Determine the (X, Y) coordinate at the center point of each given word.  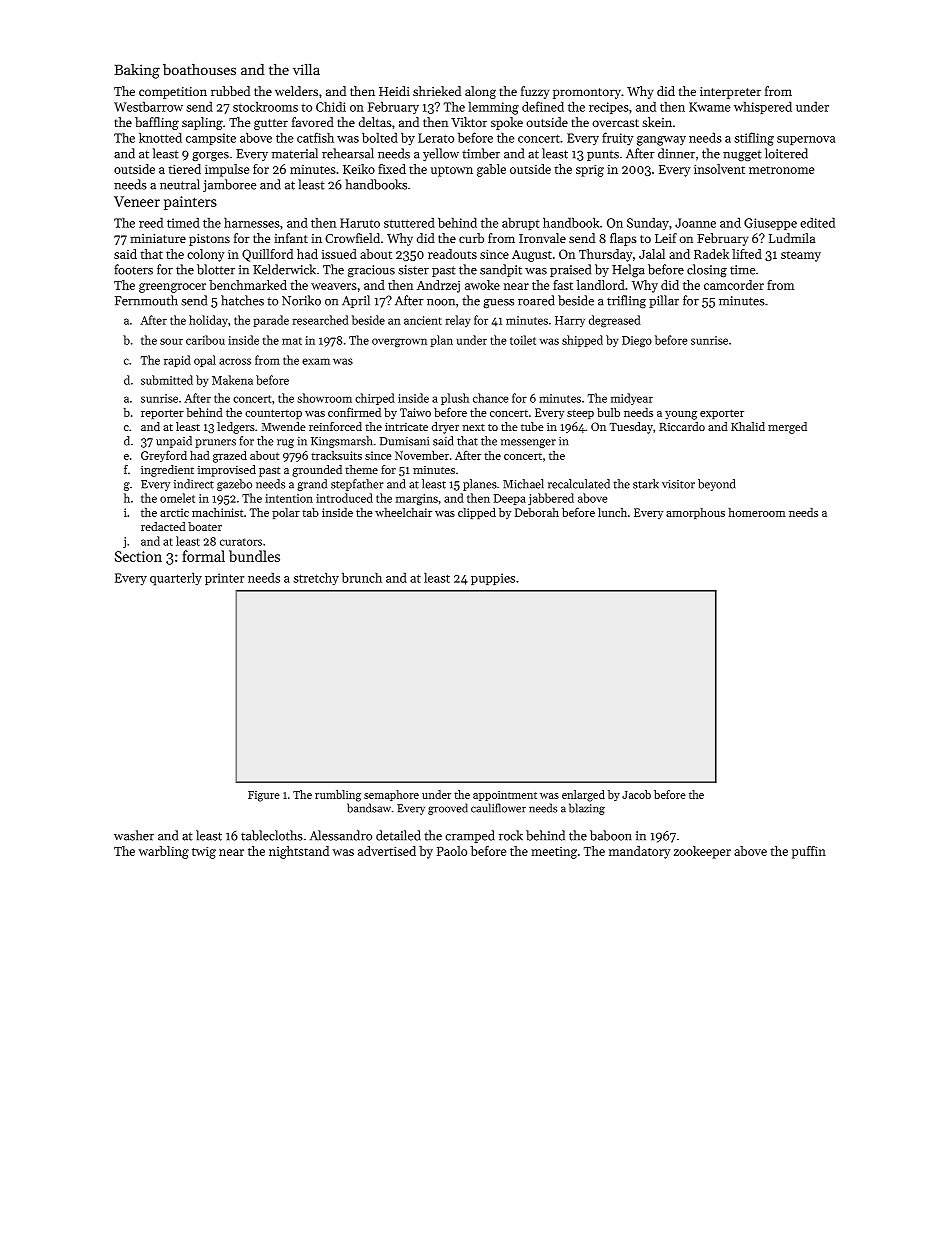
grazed (230, 457)
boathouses (199, 69)
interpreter (730, 93)
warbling (163, 852)
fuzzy (535, 92)
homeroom (757, 512)
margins (417, 500)
